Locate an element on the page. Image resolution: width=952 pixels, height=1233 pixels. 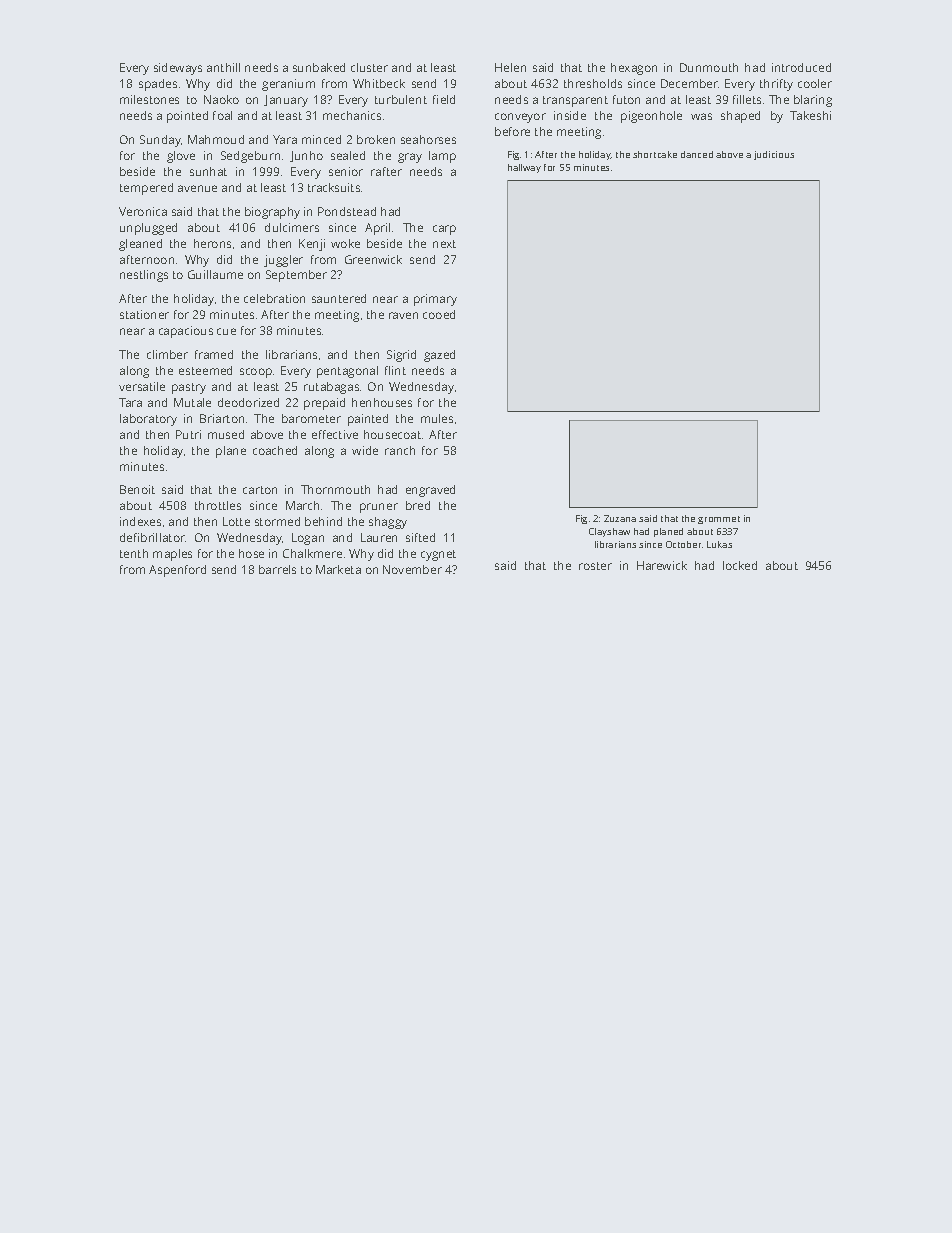
Helen is located at coordinates (510, 67).
